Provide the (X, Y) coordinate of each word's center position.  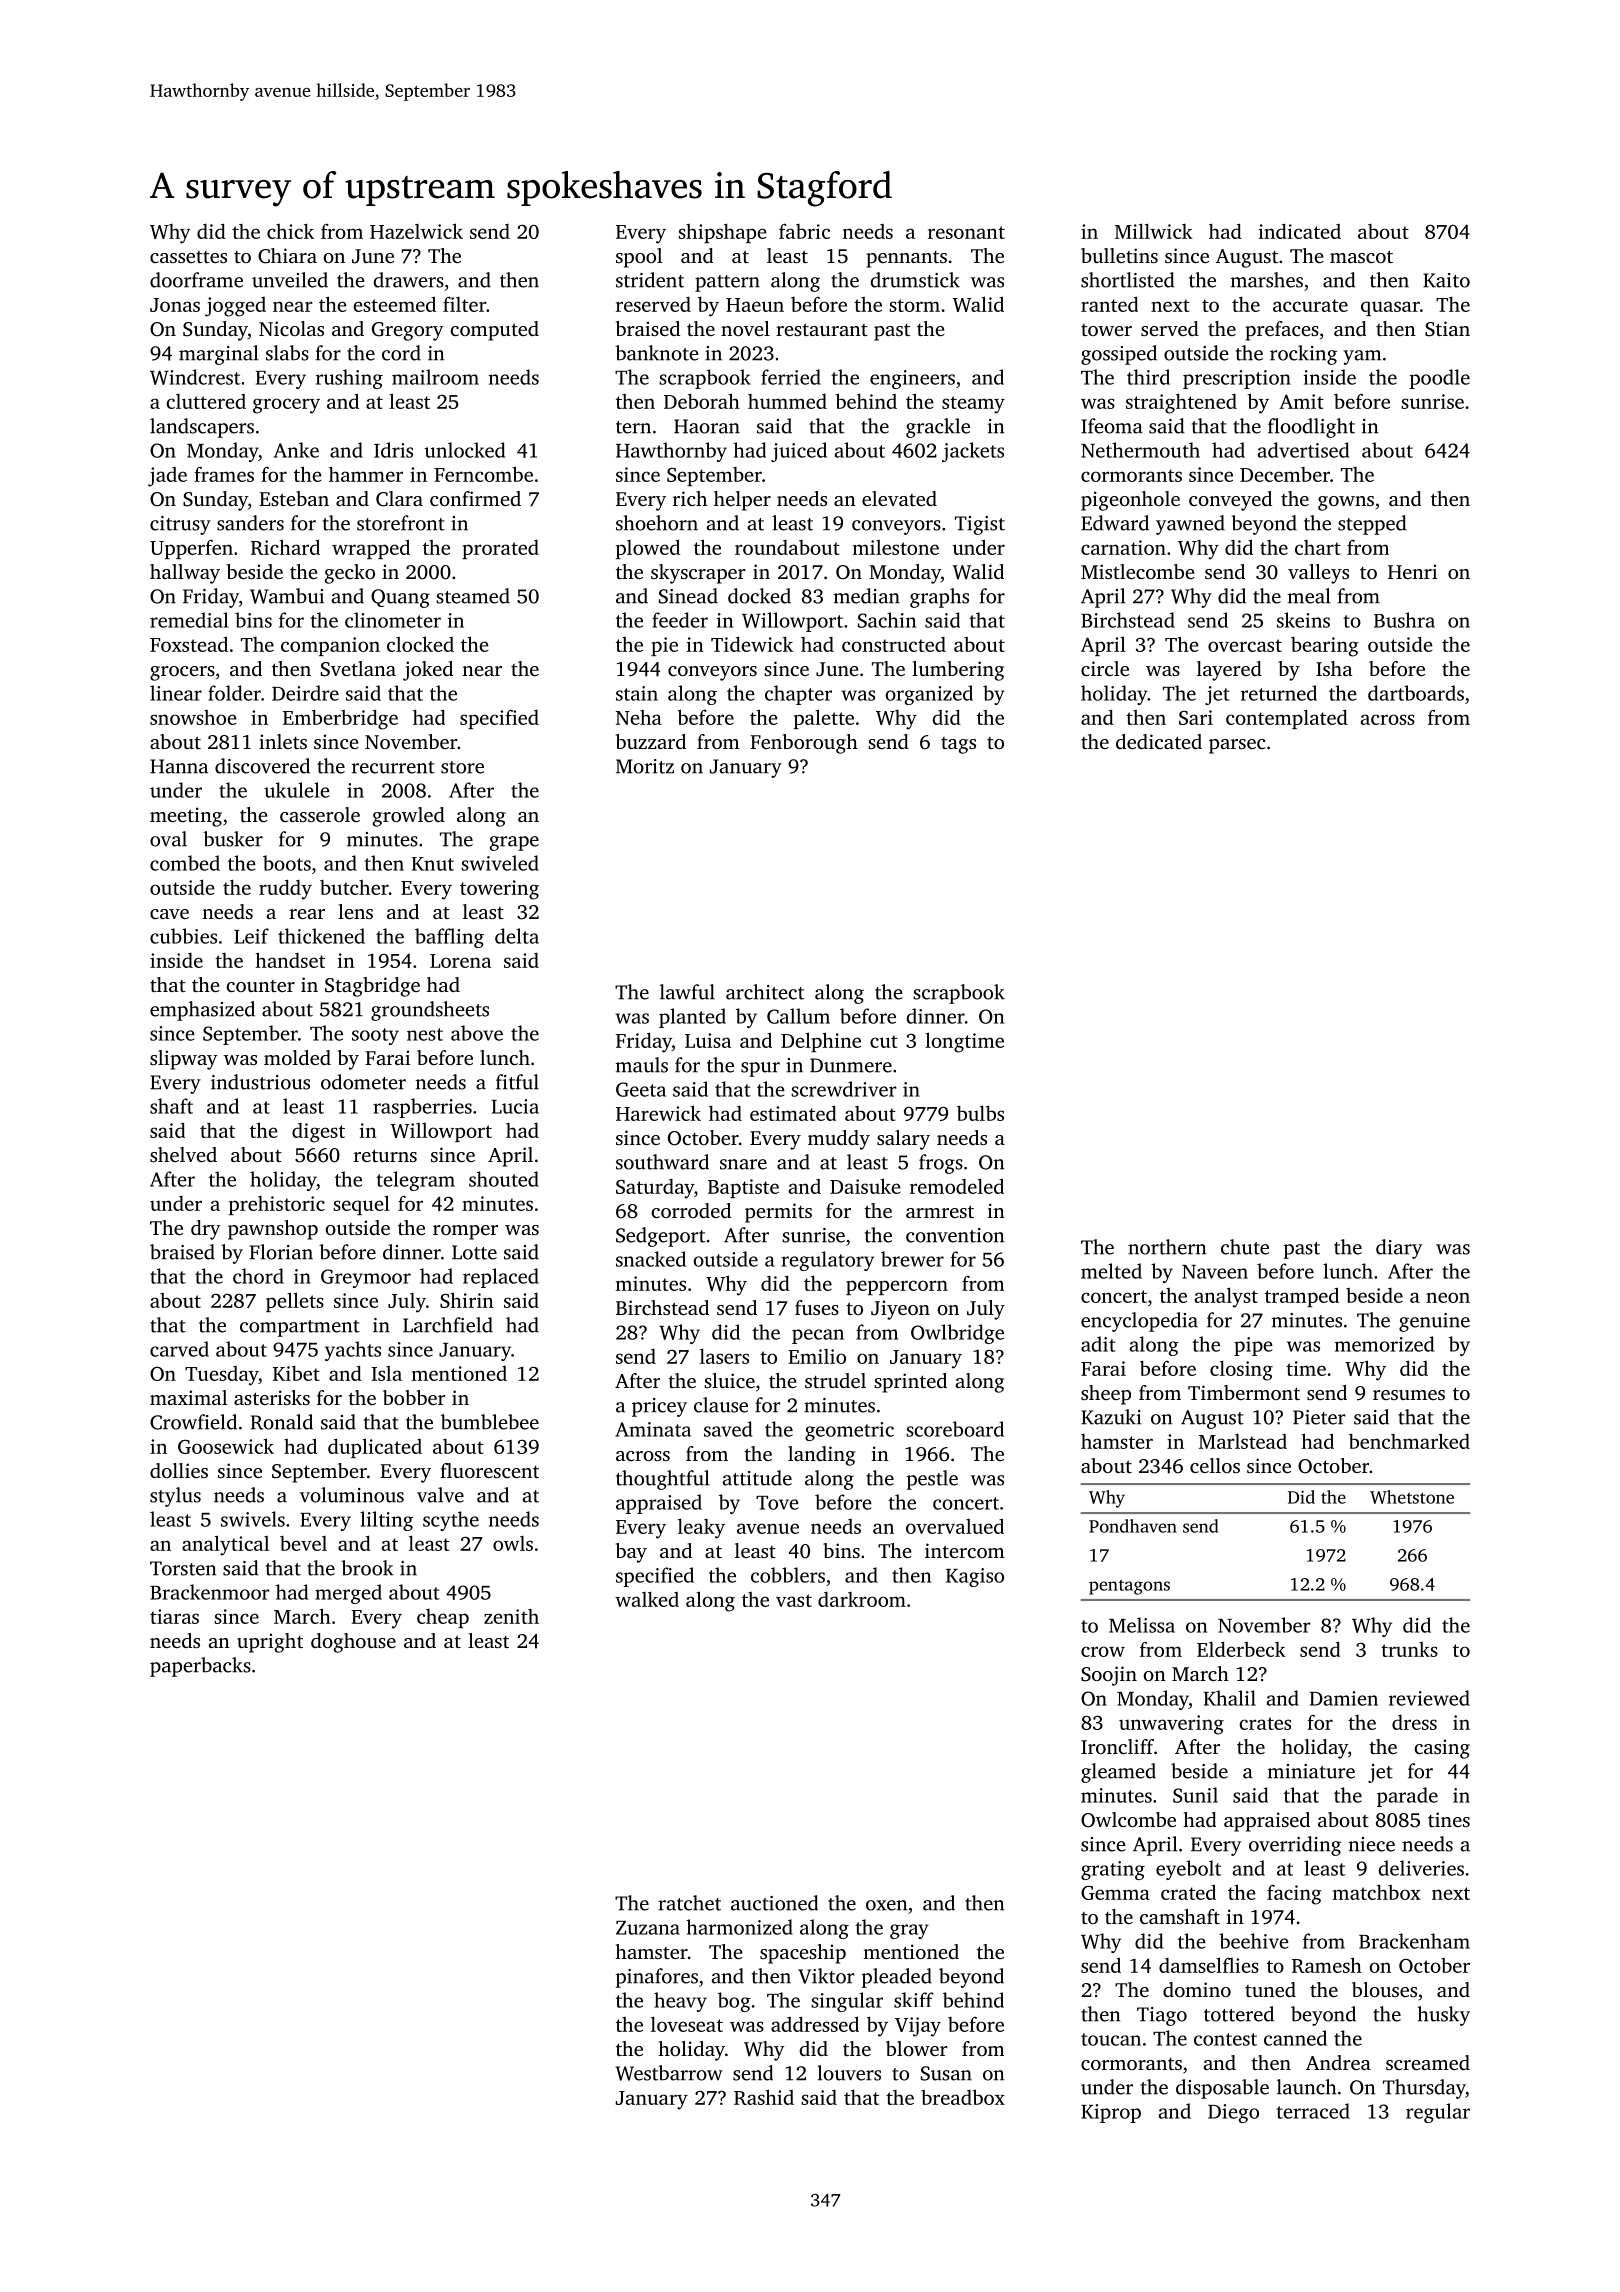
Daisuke (865, 1186)
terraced (1313, 2111)
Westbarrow (669, 2073)
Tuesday (222, 1376)
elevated (899, 498)
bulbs (980, 1113)
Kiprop (1111, 2113)
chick (290, 231)
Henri (1412, 571)
